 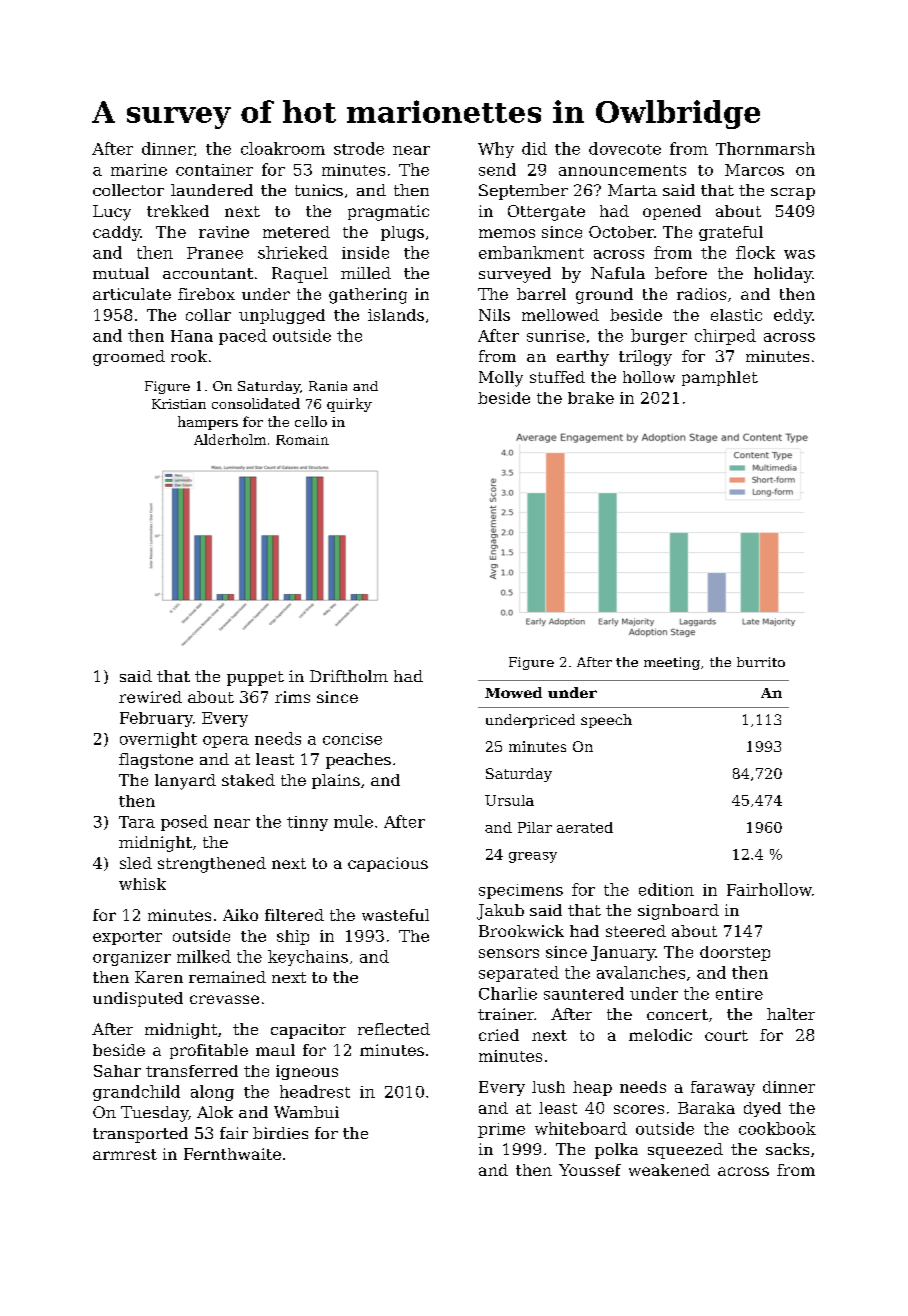 What do you see at coordinates (761, 662) in the document?
I see `burrito` at bounding box center [761, 662].
